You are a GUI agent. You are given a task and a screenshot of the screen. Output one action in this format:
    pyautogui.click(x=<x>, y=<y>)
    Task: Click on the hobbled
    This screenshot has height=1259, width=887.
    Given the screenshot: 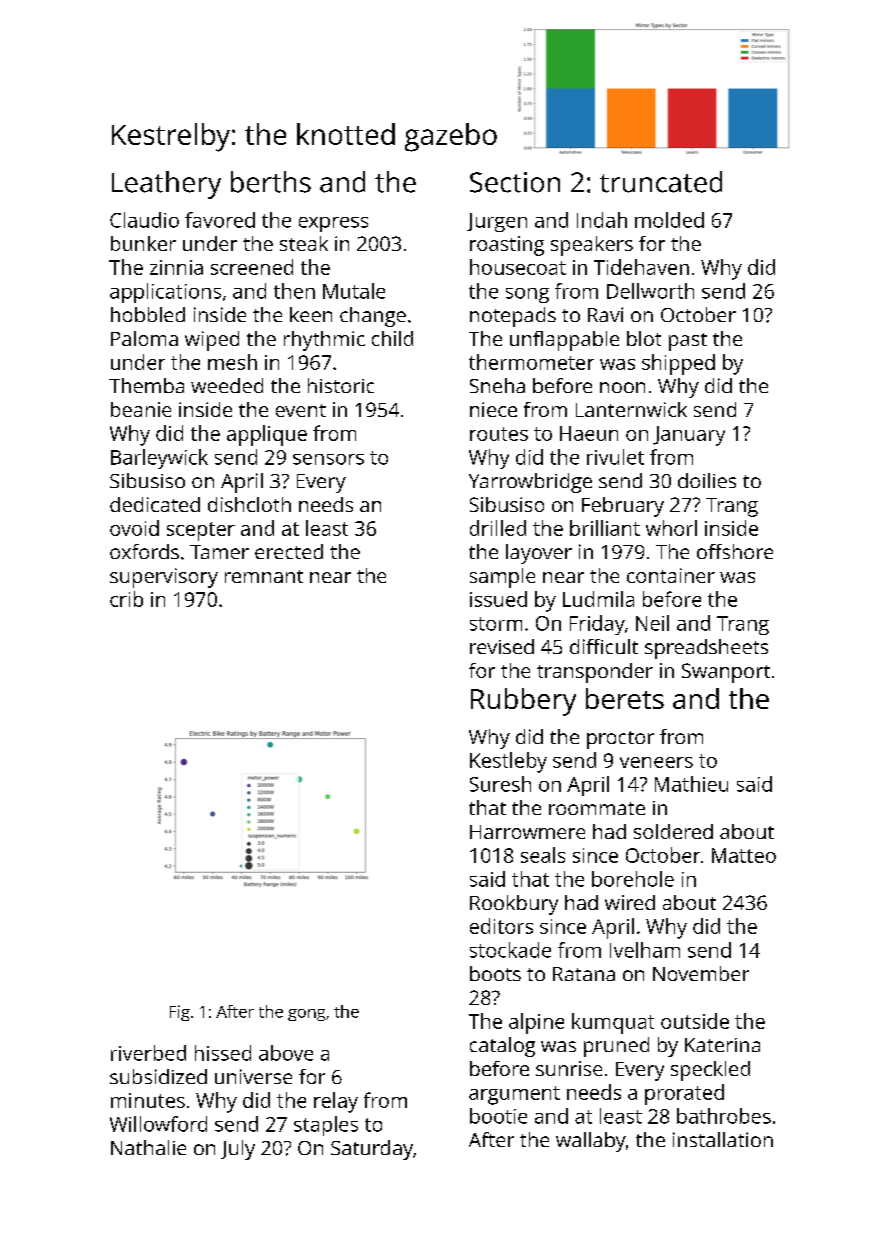 What is the action you would take?
    pyautogui.click(x=148, y=314)
